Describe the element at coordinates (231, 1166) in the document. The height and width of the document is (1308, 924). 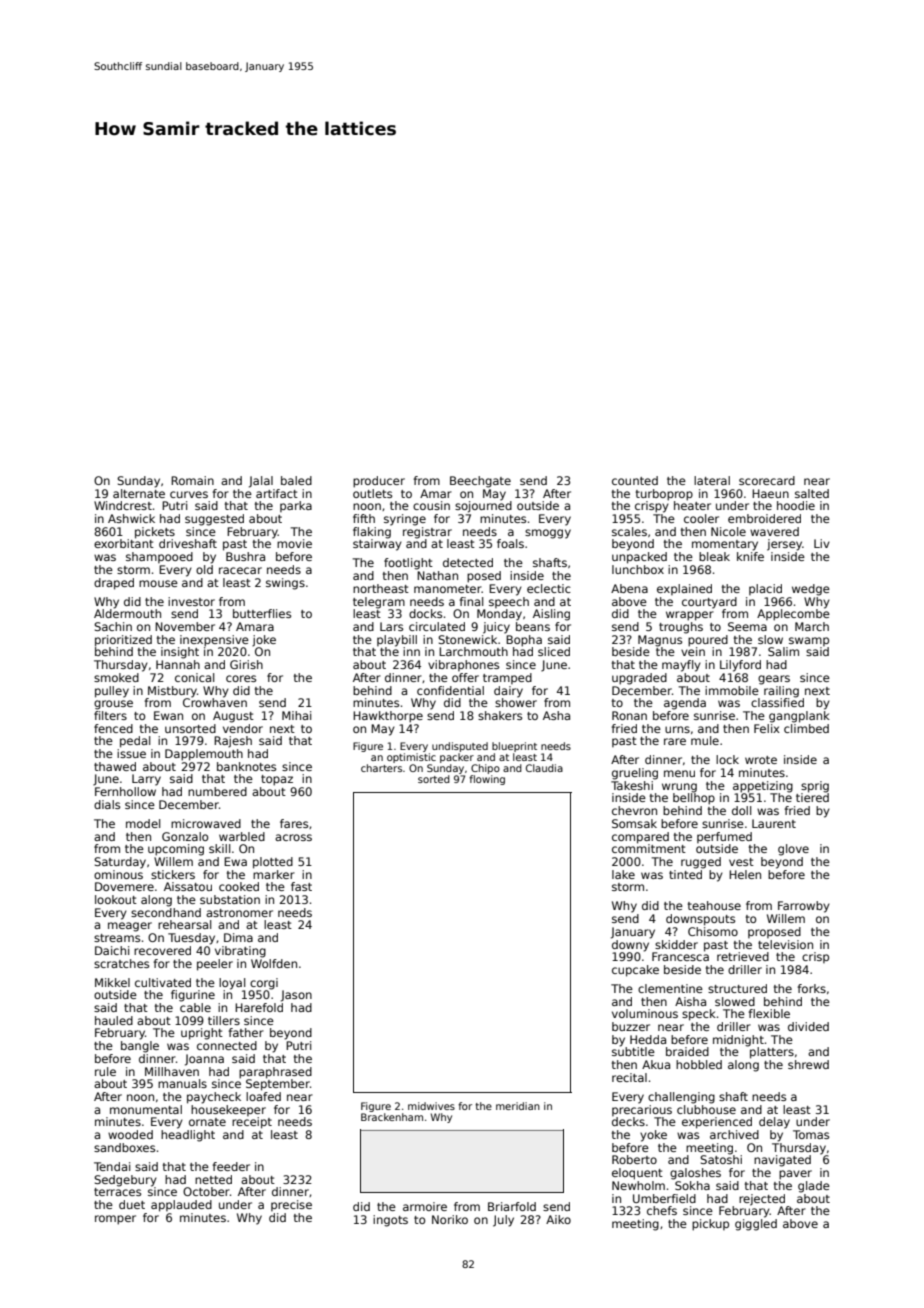
I see `feeder` at that location.
